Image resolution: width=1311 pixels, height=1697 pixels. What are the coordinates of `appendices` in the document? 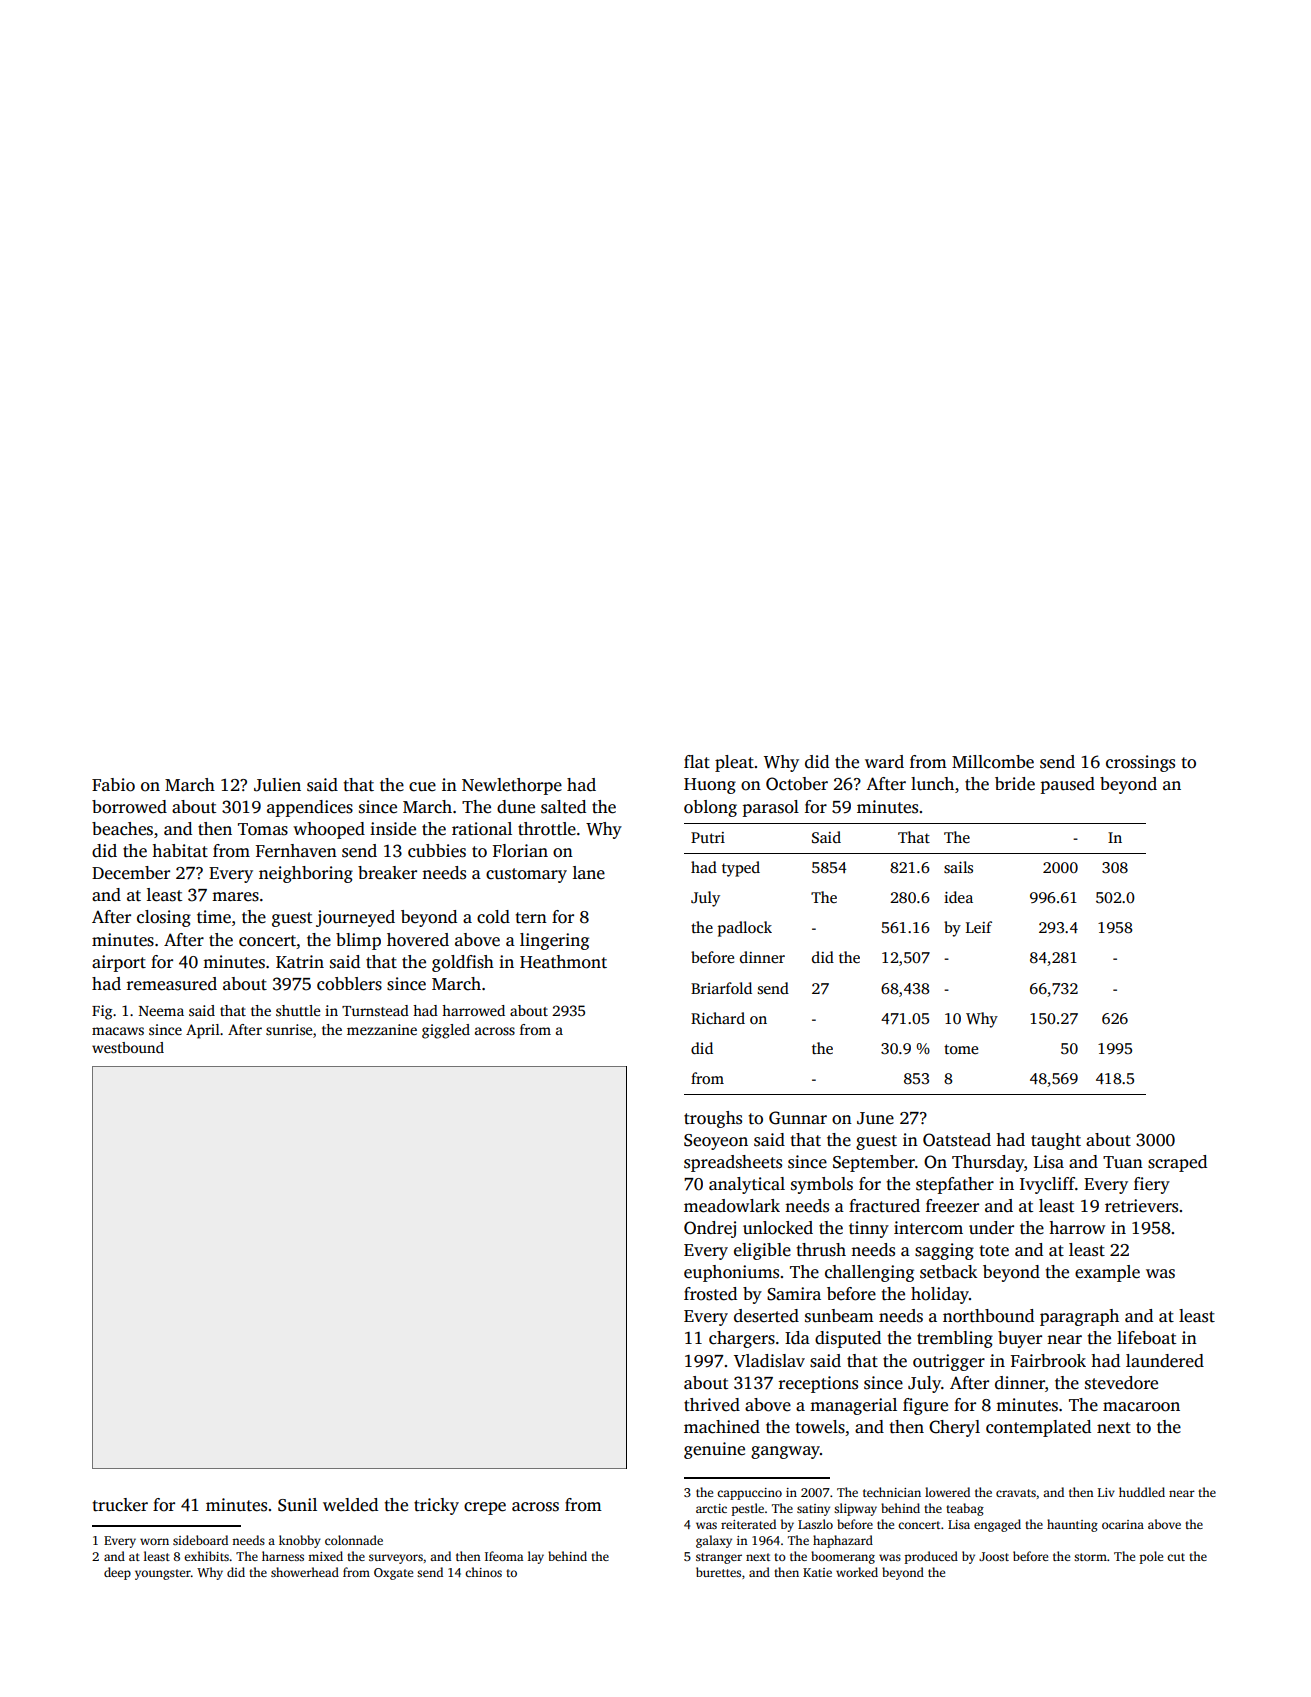 It's located at (310, 808).
